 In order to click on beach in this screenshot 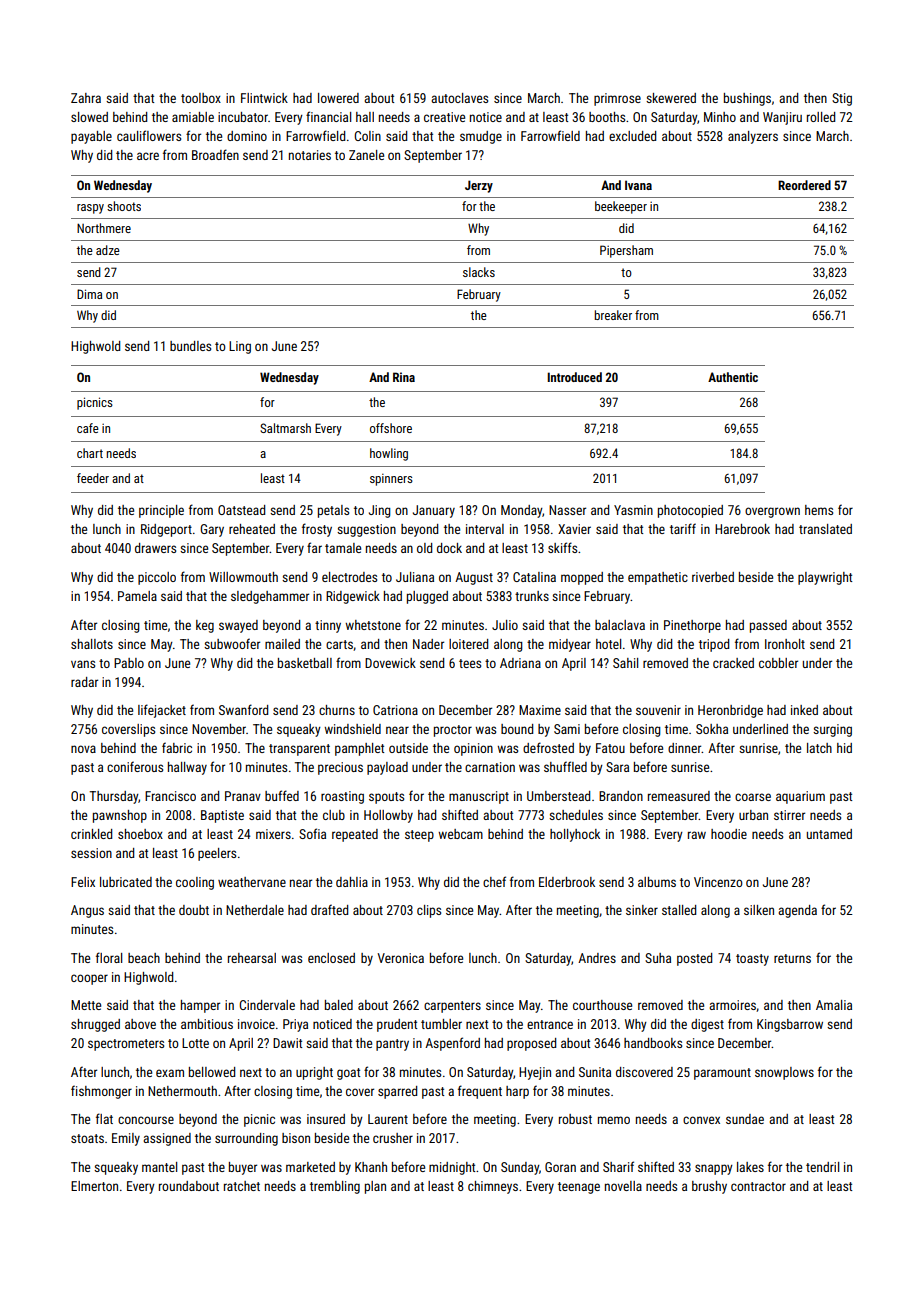, I will do `click(144, 958)`.
